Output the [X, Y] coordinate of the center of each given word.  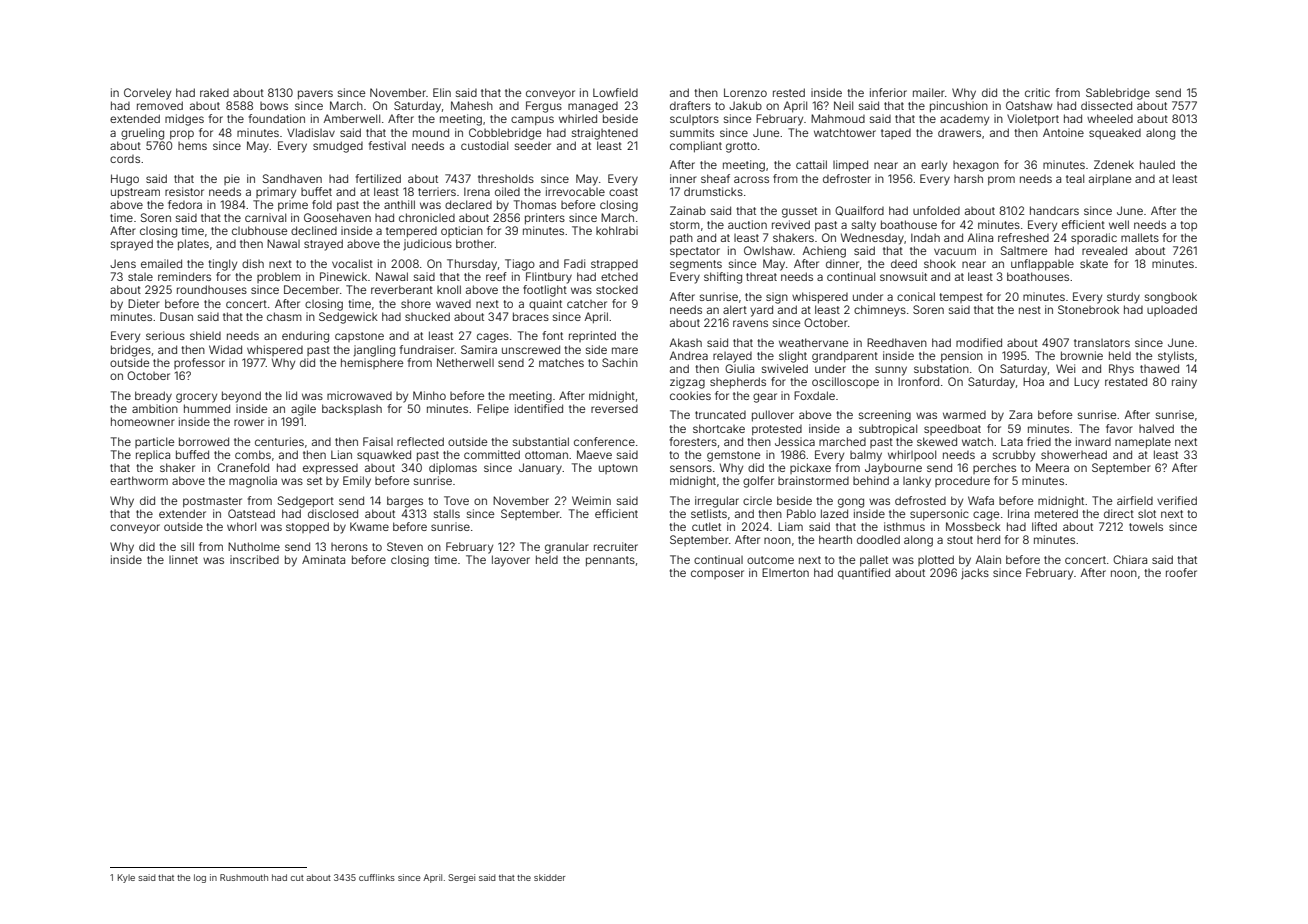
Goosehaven [337, 217]
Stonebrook [1088, 309]
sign [777, 298]
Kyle [126, 878]
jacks [975, 574]
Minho [429, 395]
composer [717, 574]
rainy [1184, 383]
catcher [587, 304]
